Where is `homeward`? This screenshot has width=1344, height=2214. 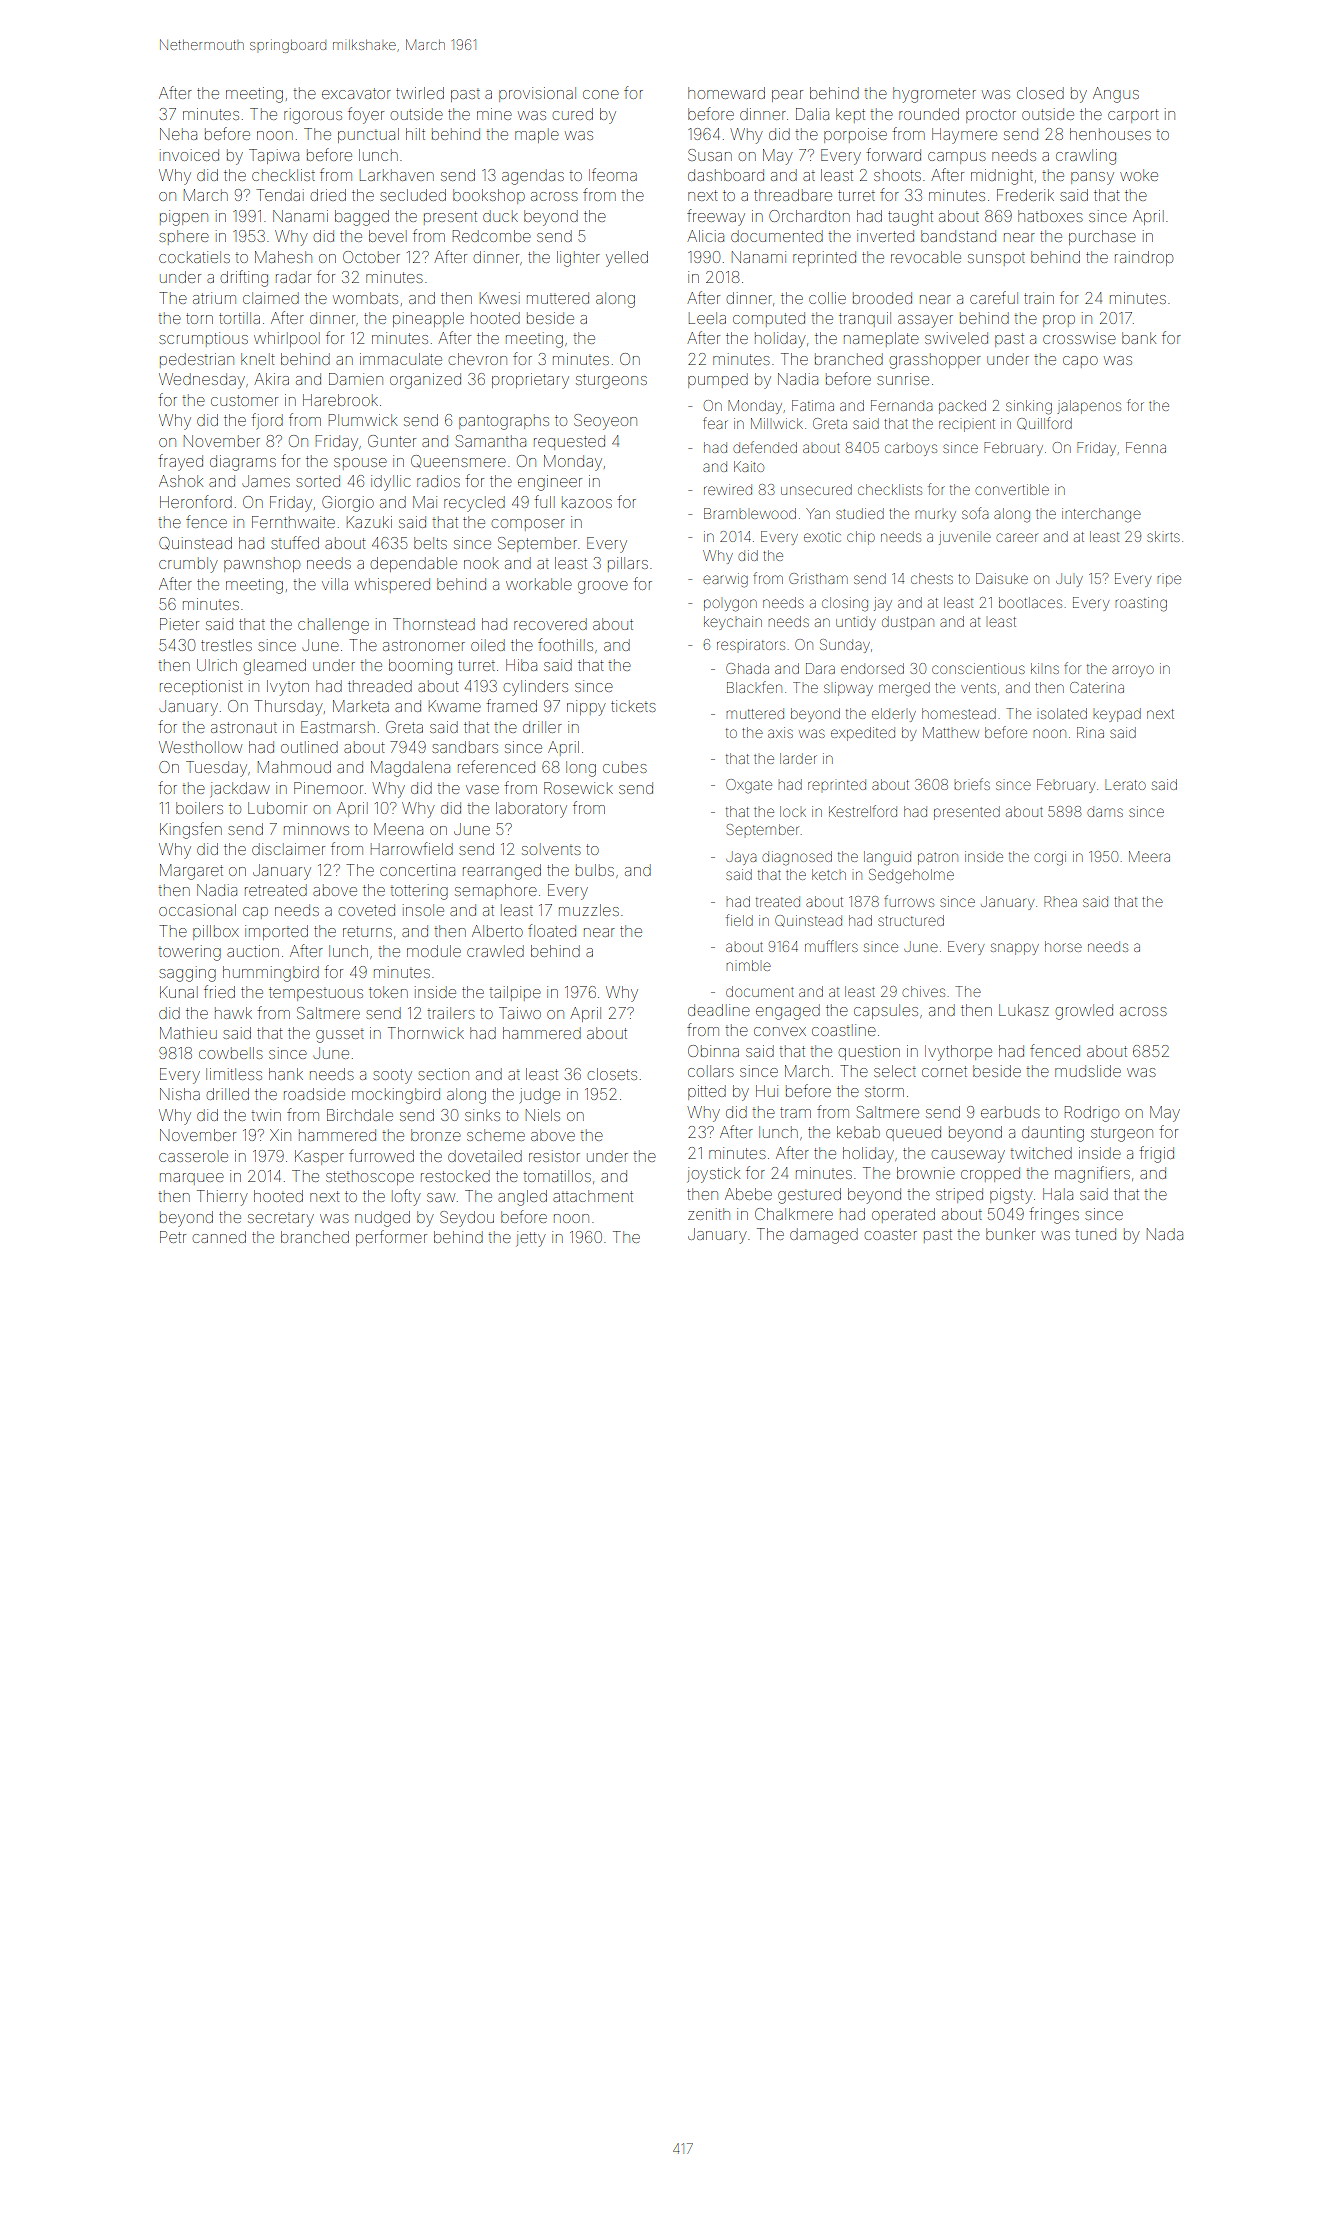 homeward is located at coordinates (726, 93).
